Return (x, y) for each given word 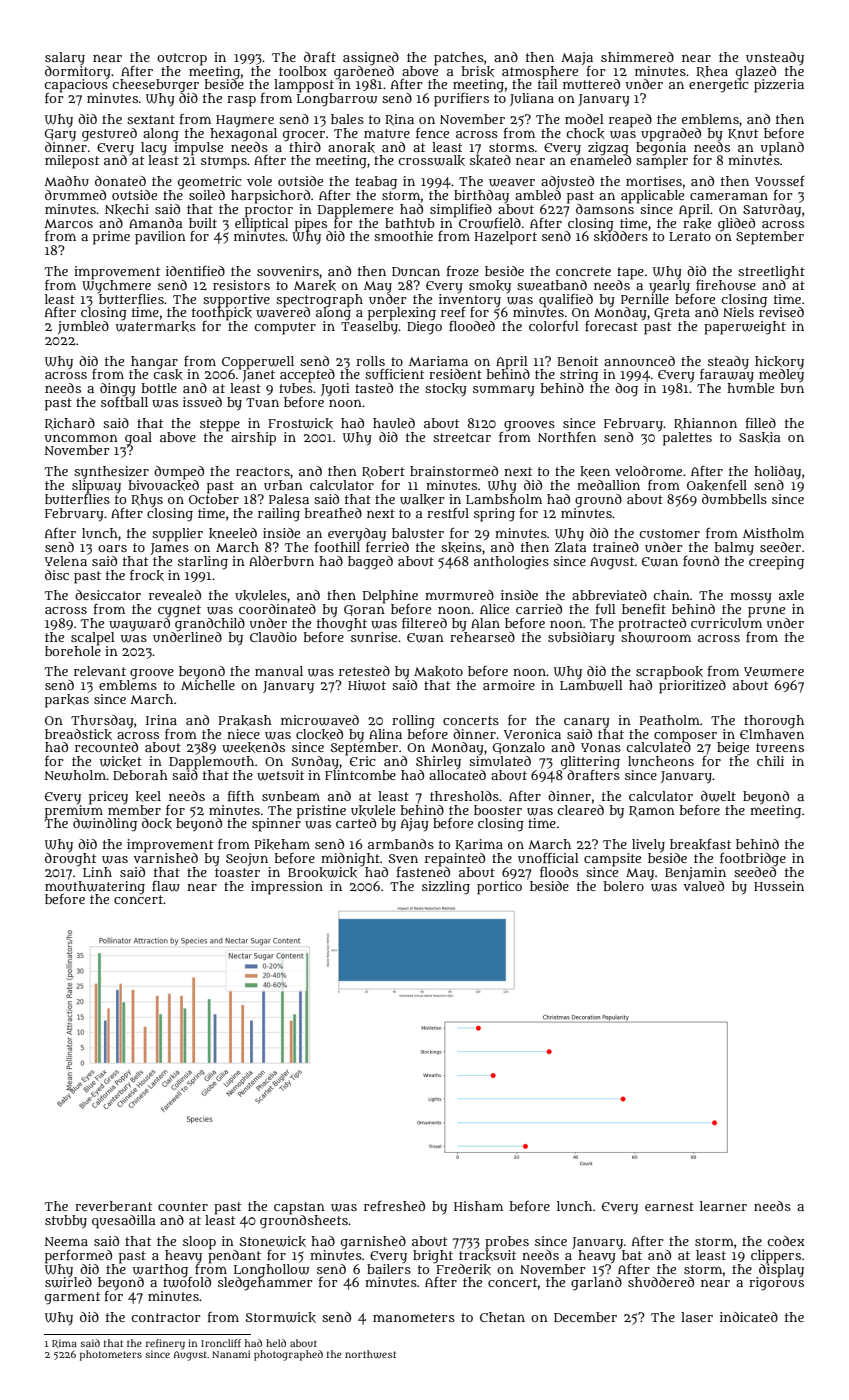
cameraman (729, 196)
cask (168, 374)
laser (697, 1317)
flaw (166, 886)
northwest (370, 1354)
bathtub (410, 223)
